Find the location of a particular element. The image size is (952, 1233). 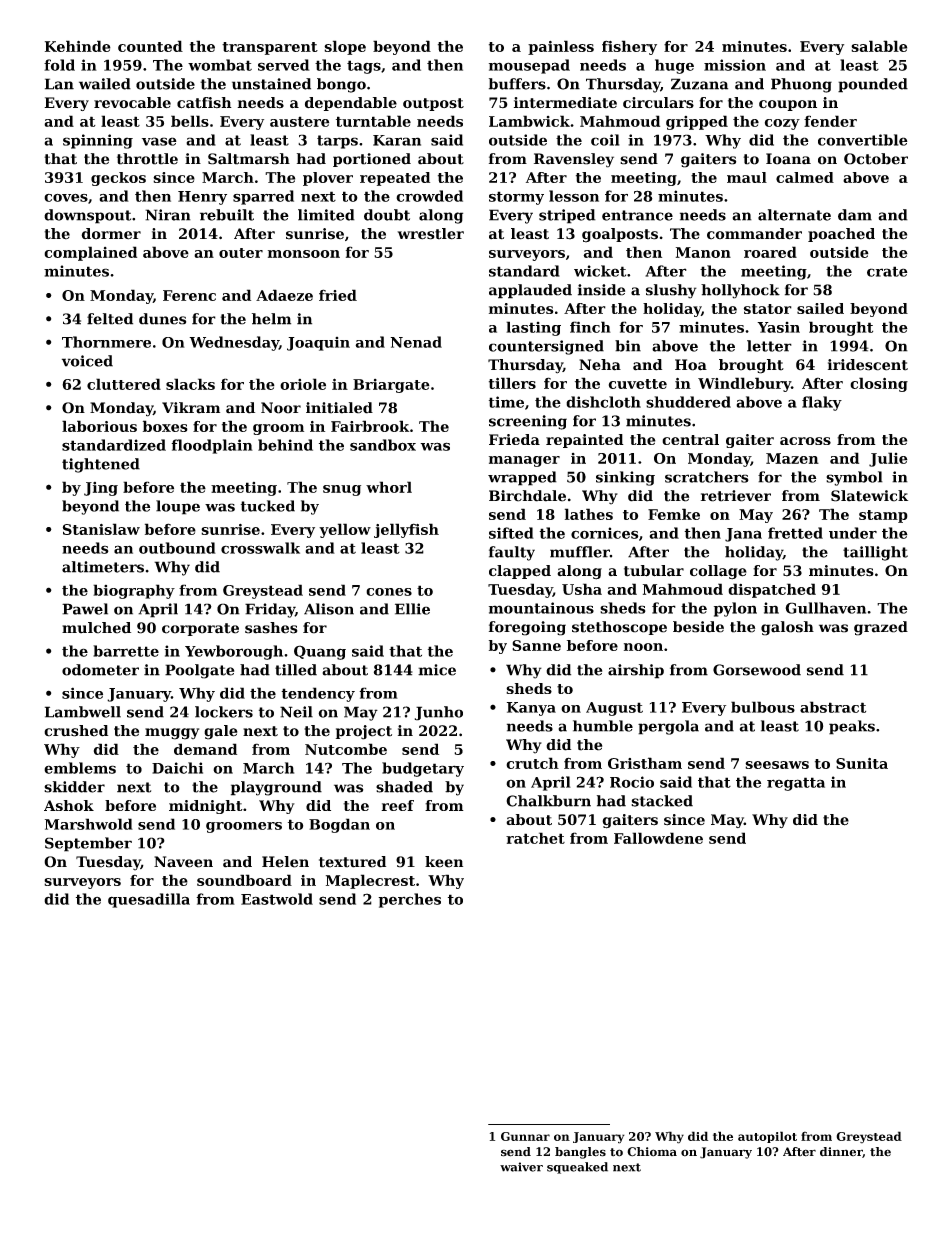

perches is located at coordinates (409, 900).
